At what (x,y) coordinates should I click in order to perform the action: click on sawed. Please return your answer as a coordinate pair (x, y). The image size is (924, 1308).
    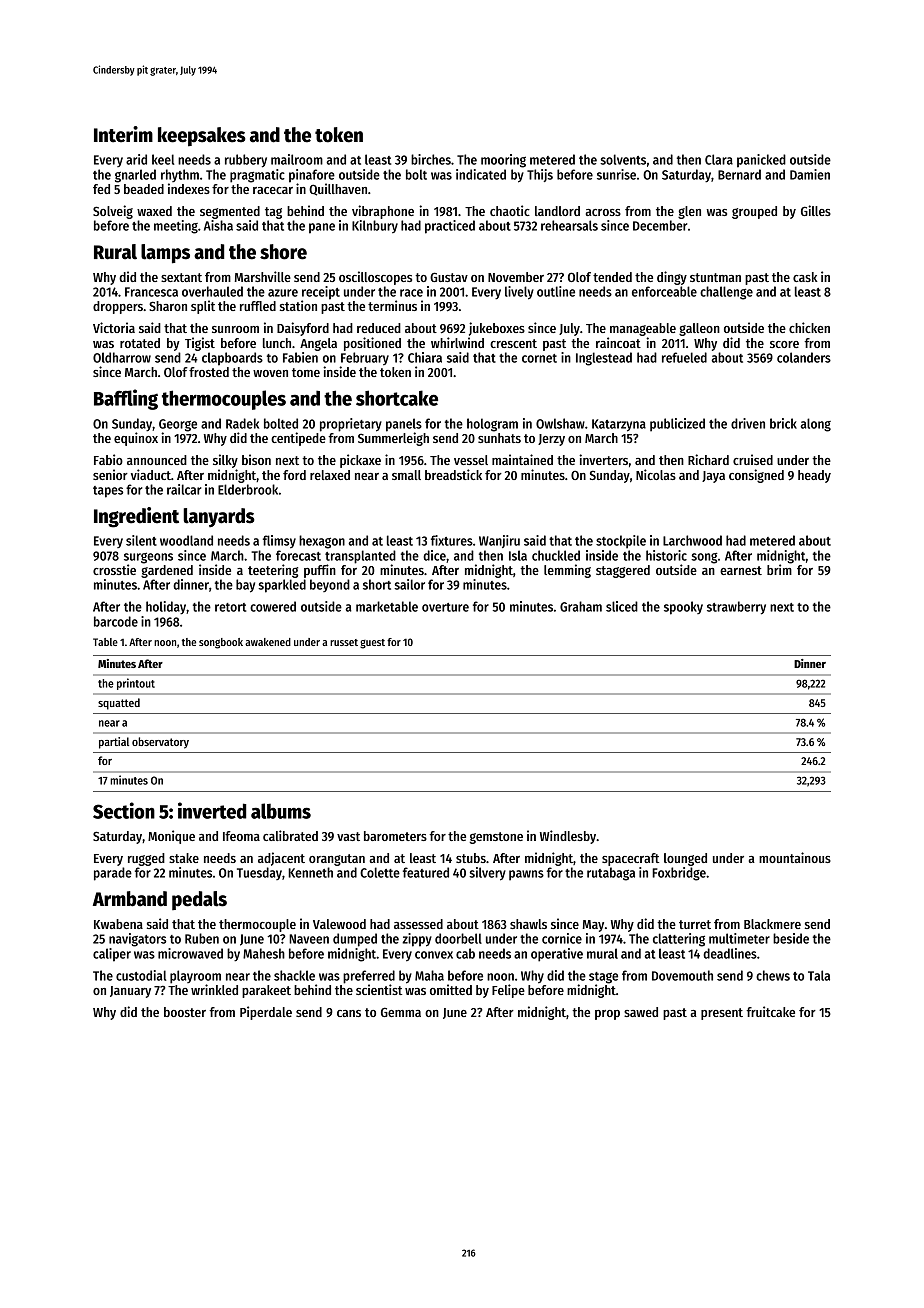
    Looking at the image, I should click on (641, 1012).
